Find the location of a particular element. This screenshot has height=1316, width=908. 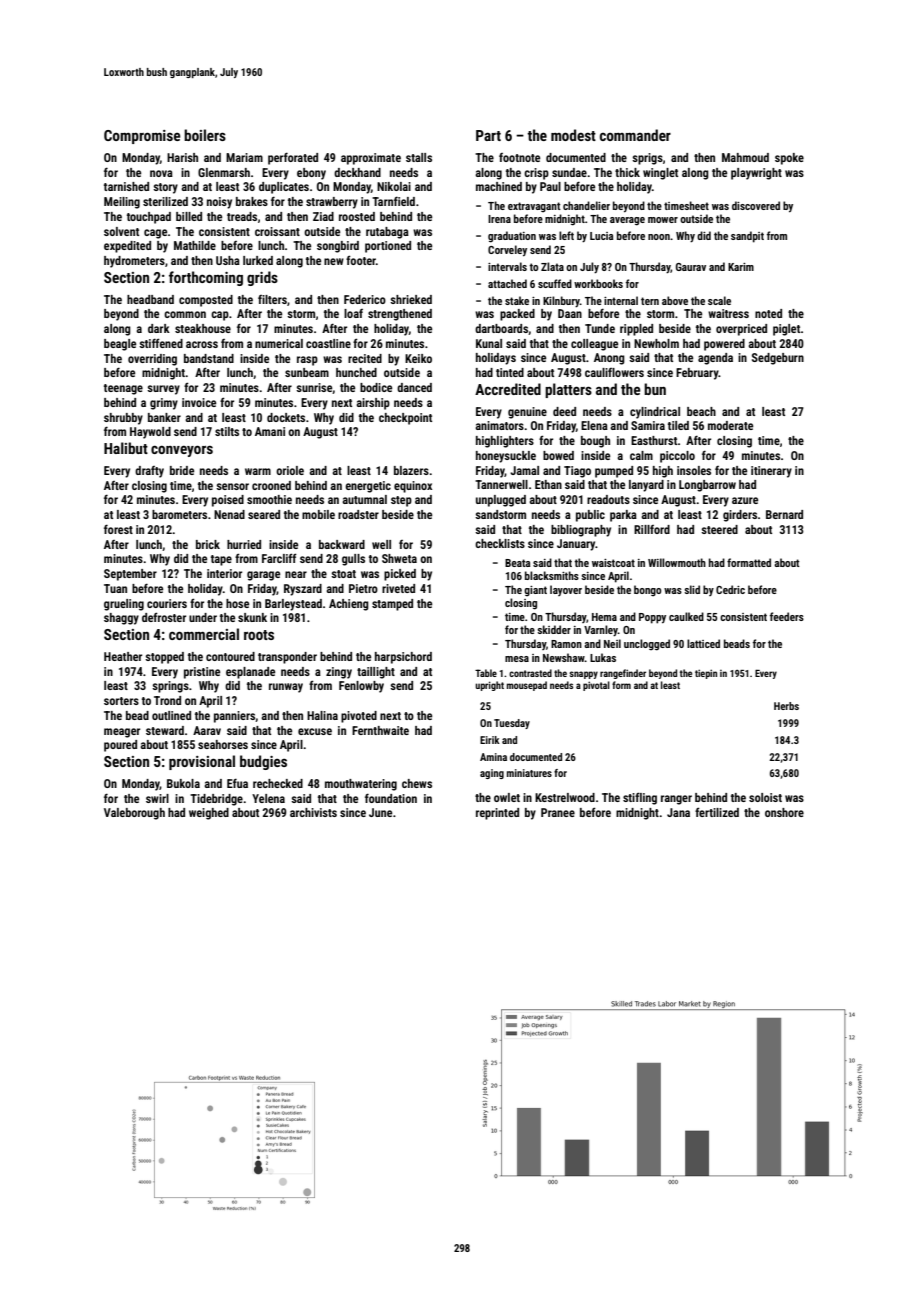

animators is located at coordinates (499, 425).
